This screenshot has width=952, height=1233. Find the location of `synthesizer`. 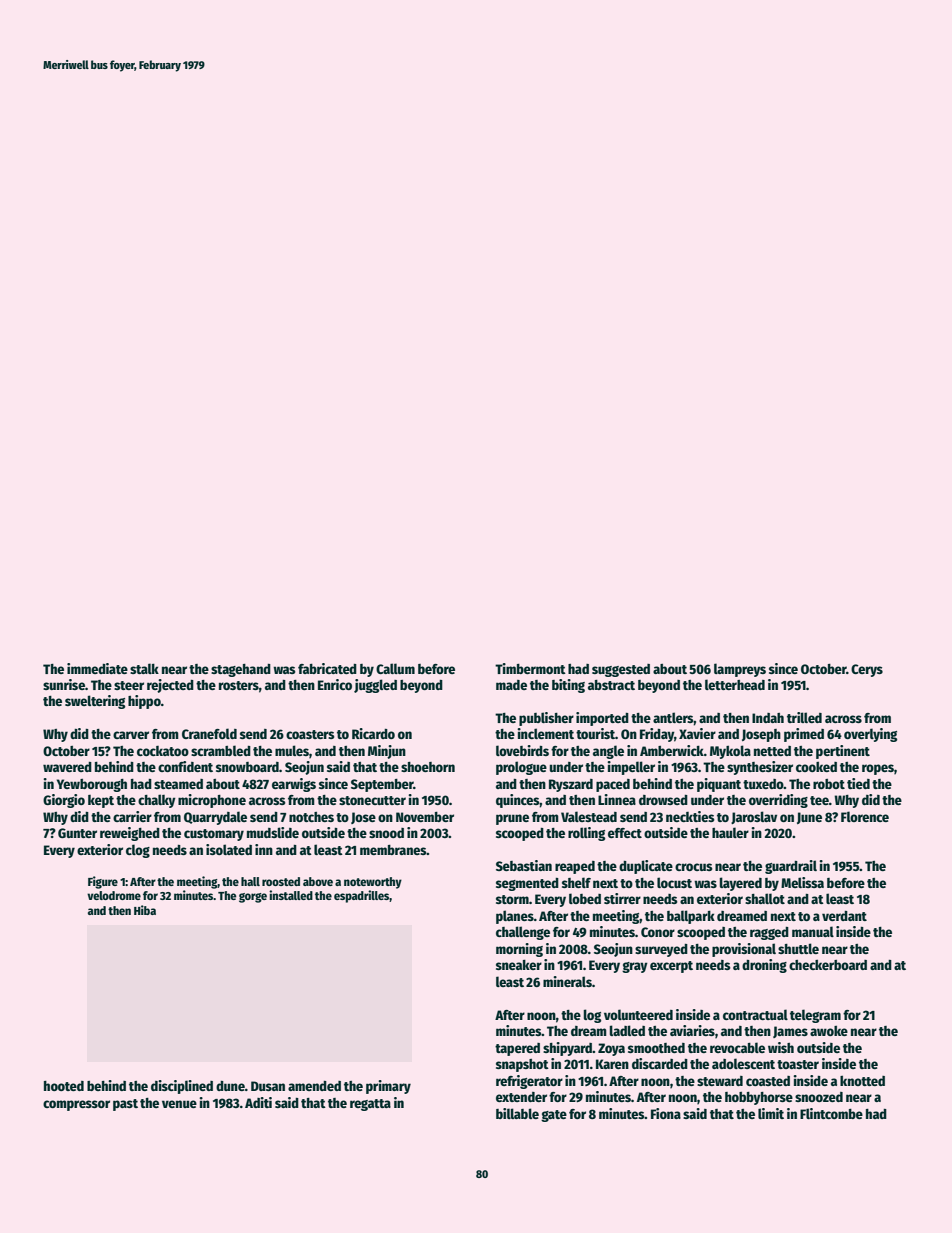

synthesizer is located at coordinates (760, 768).
